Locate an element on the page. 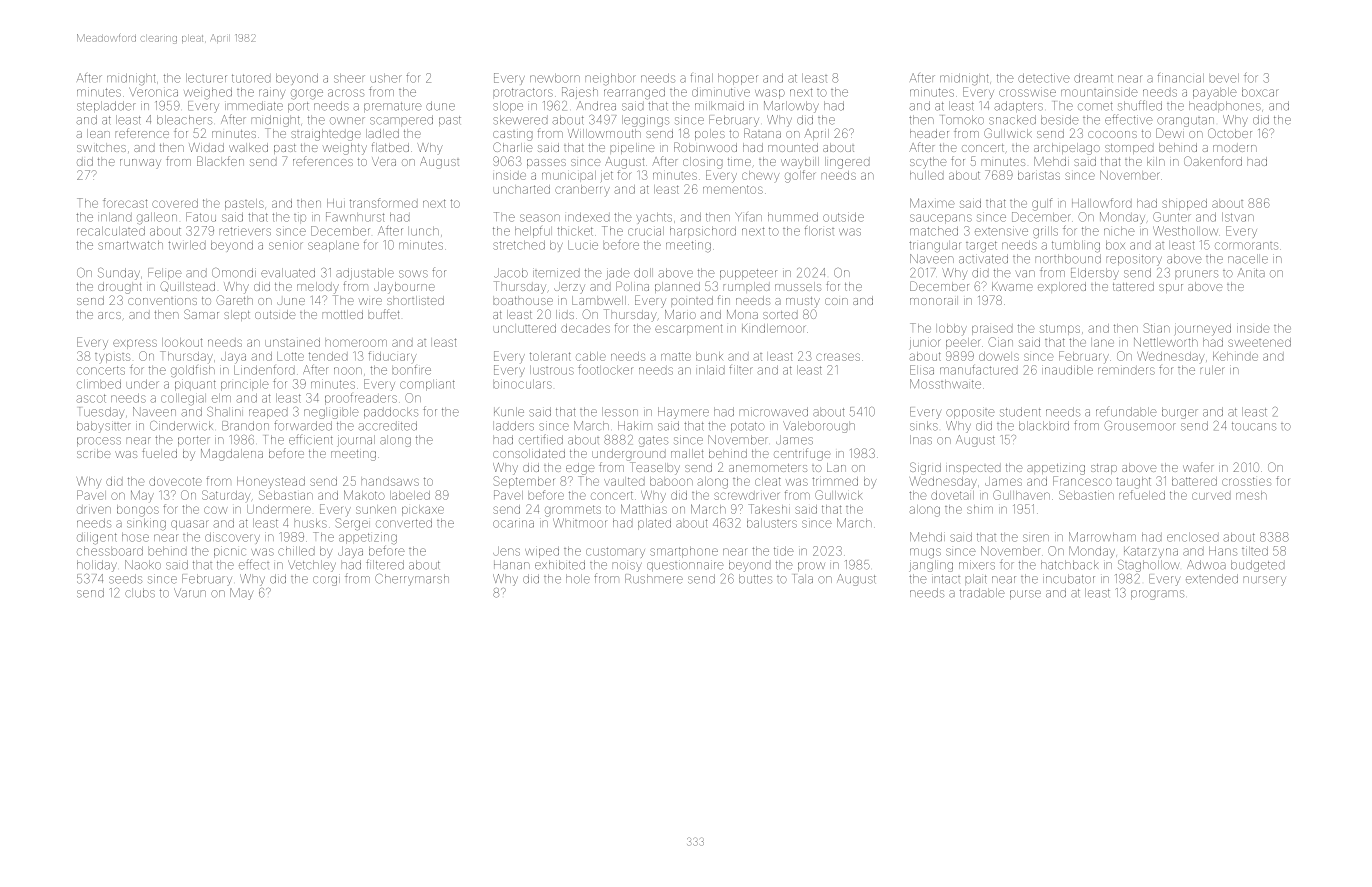  Cherrymarsh is located at coordinates (412, 580).
